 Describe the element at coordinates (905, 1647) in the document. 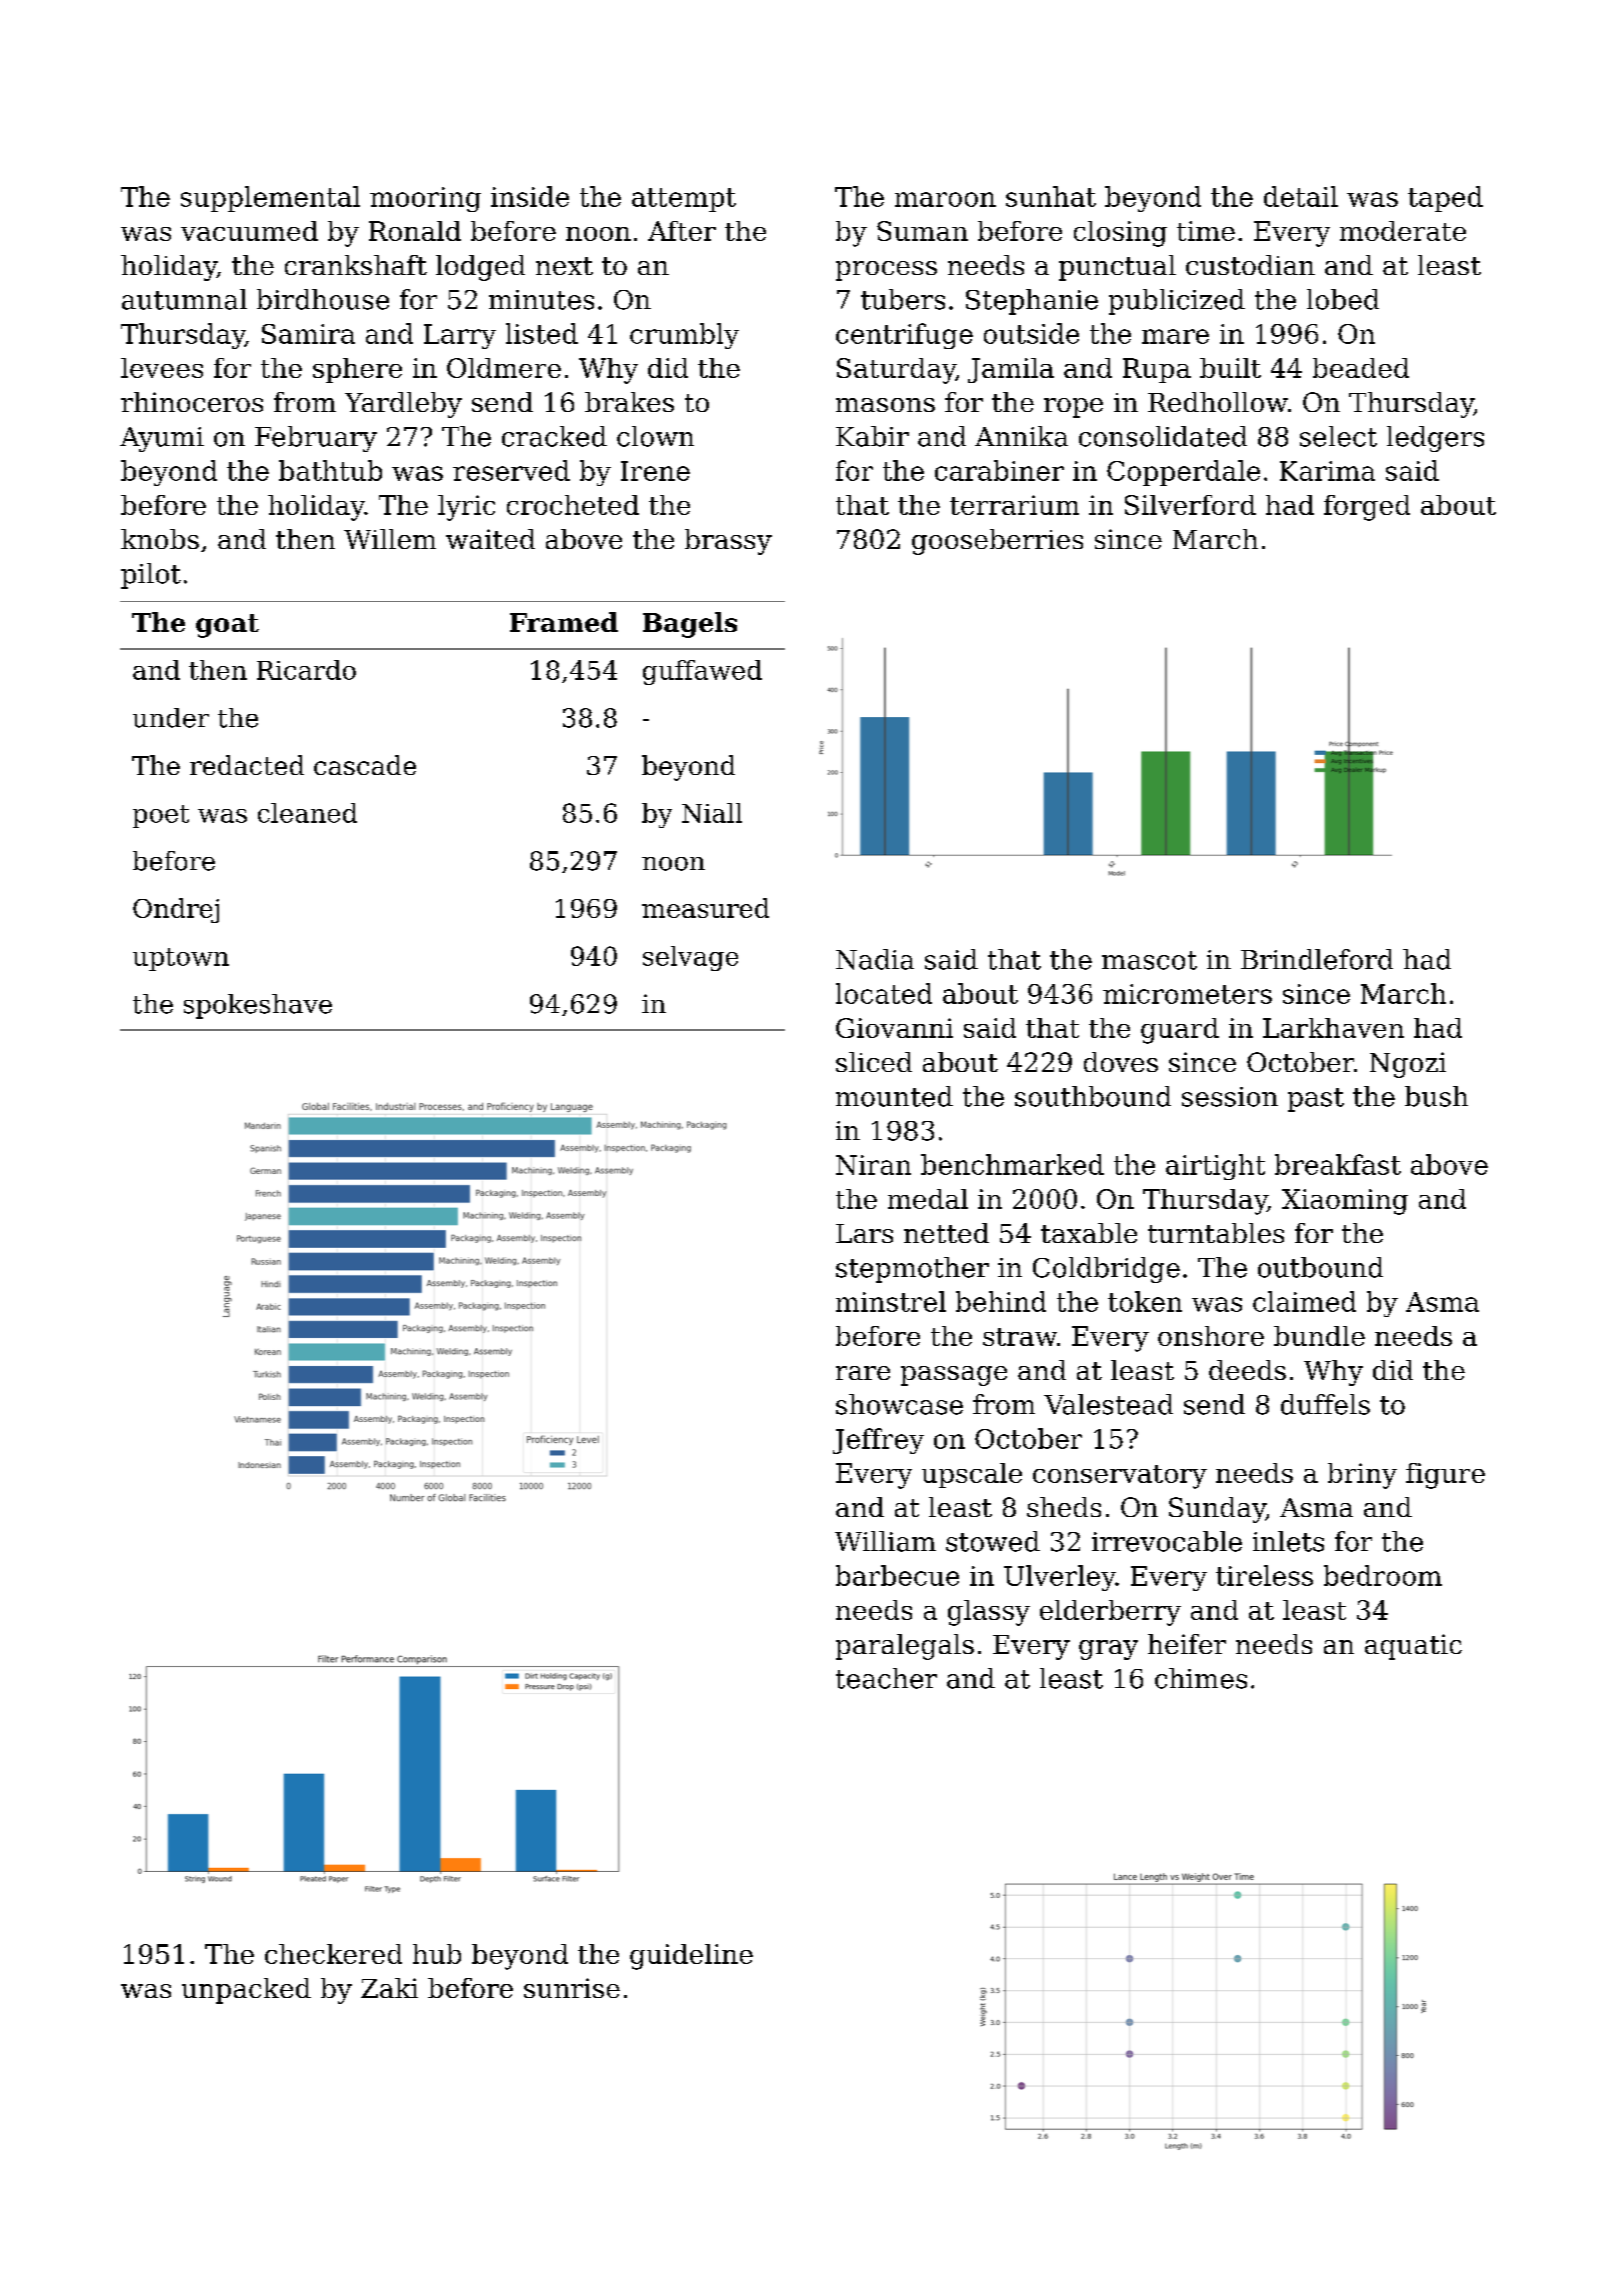

I see `paralegals` at that location.
